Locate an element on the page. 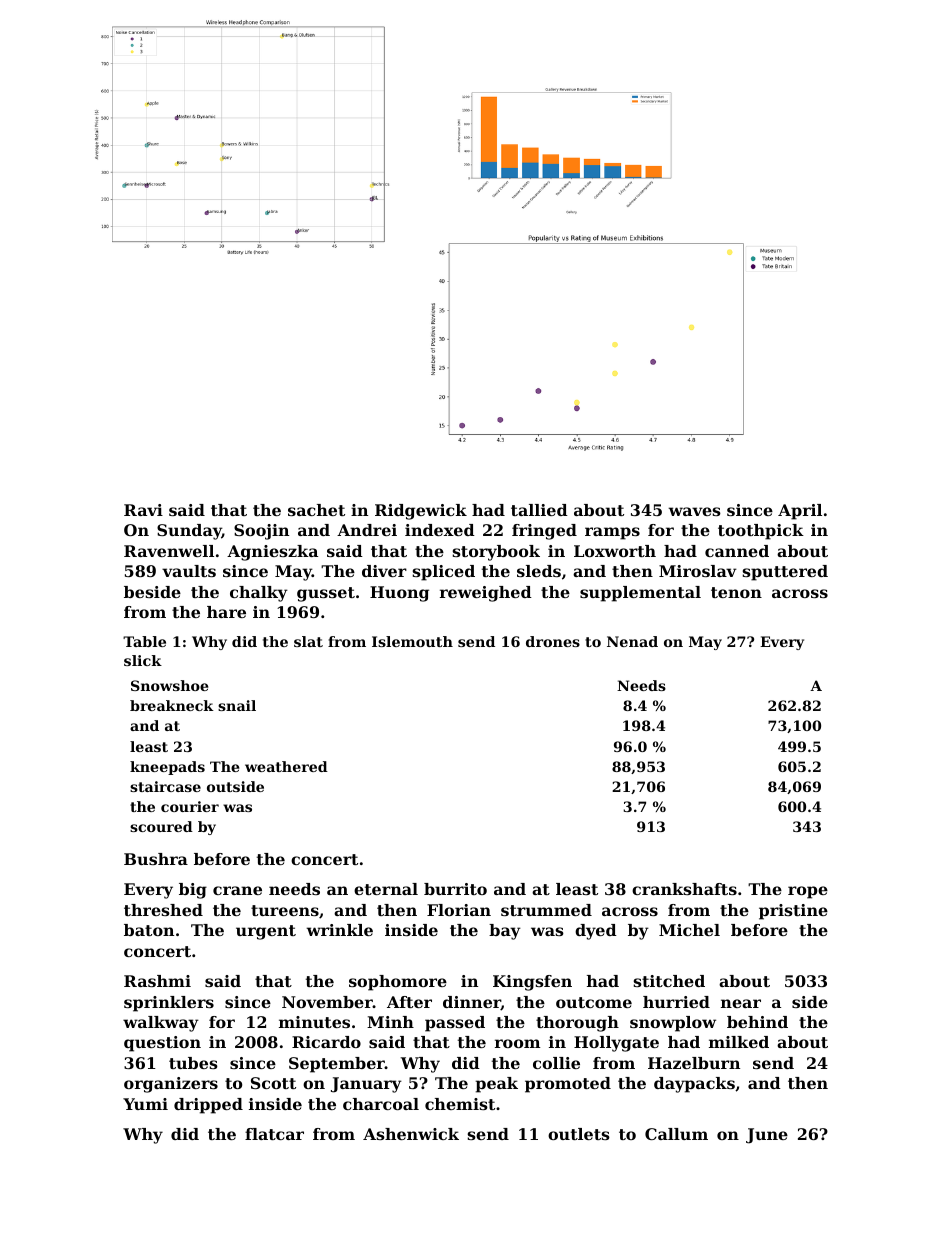  breakneck is located at coordinates (172, 705).
